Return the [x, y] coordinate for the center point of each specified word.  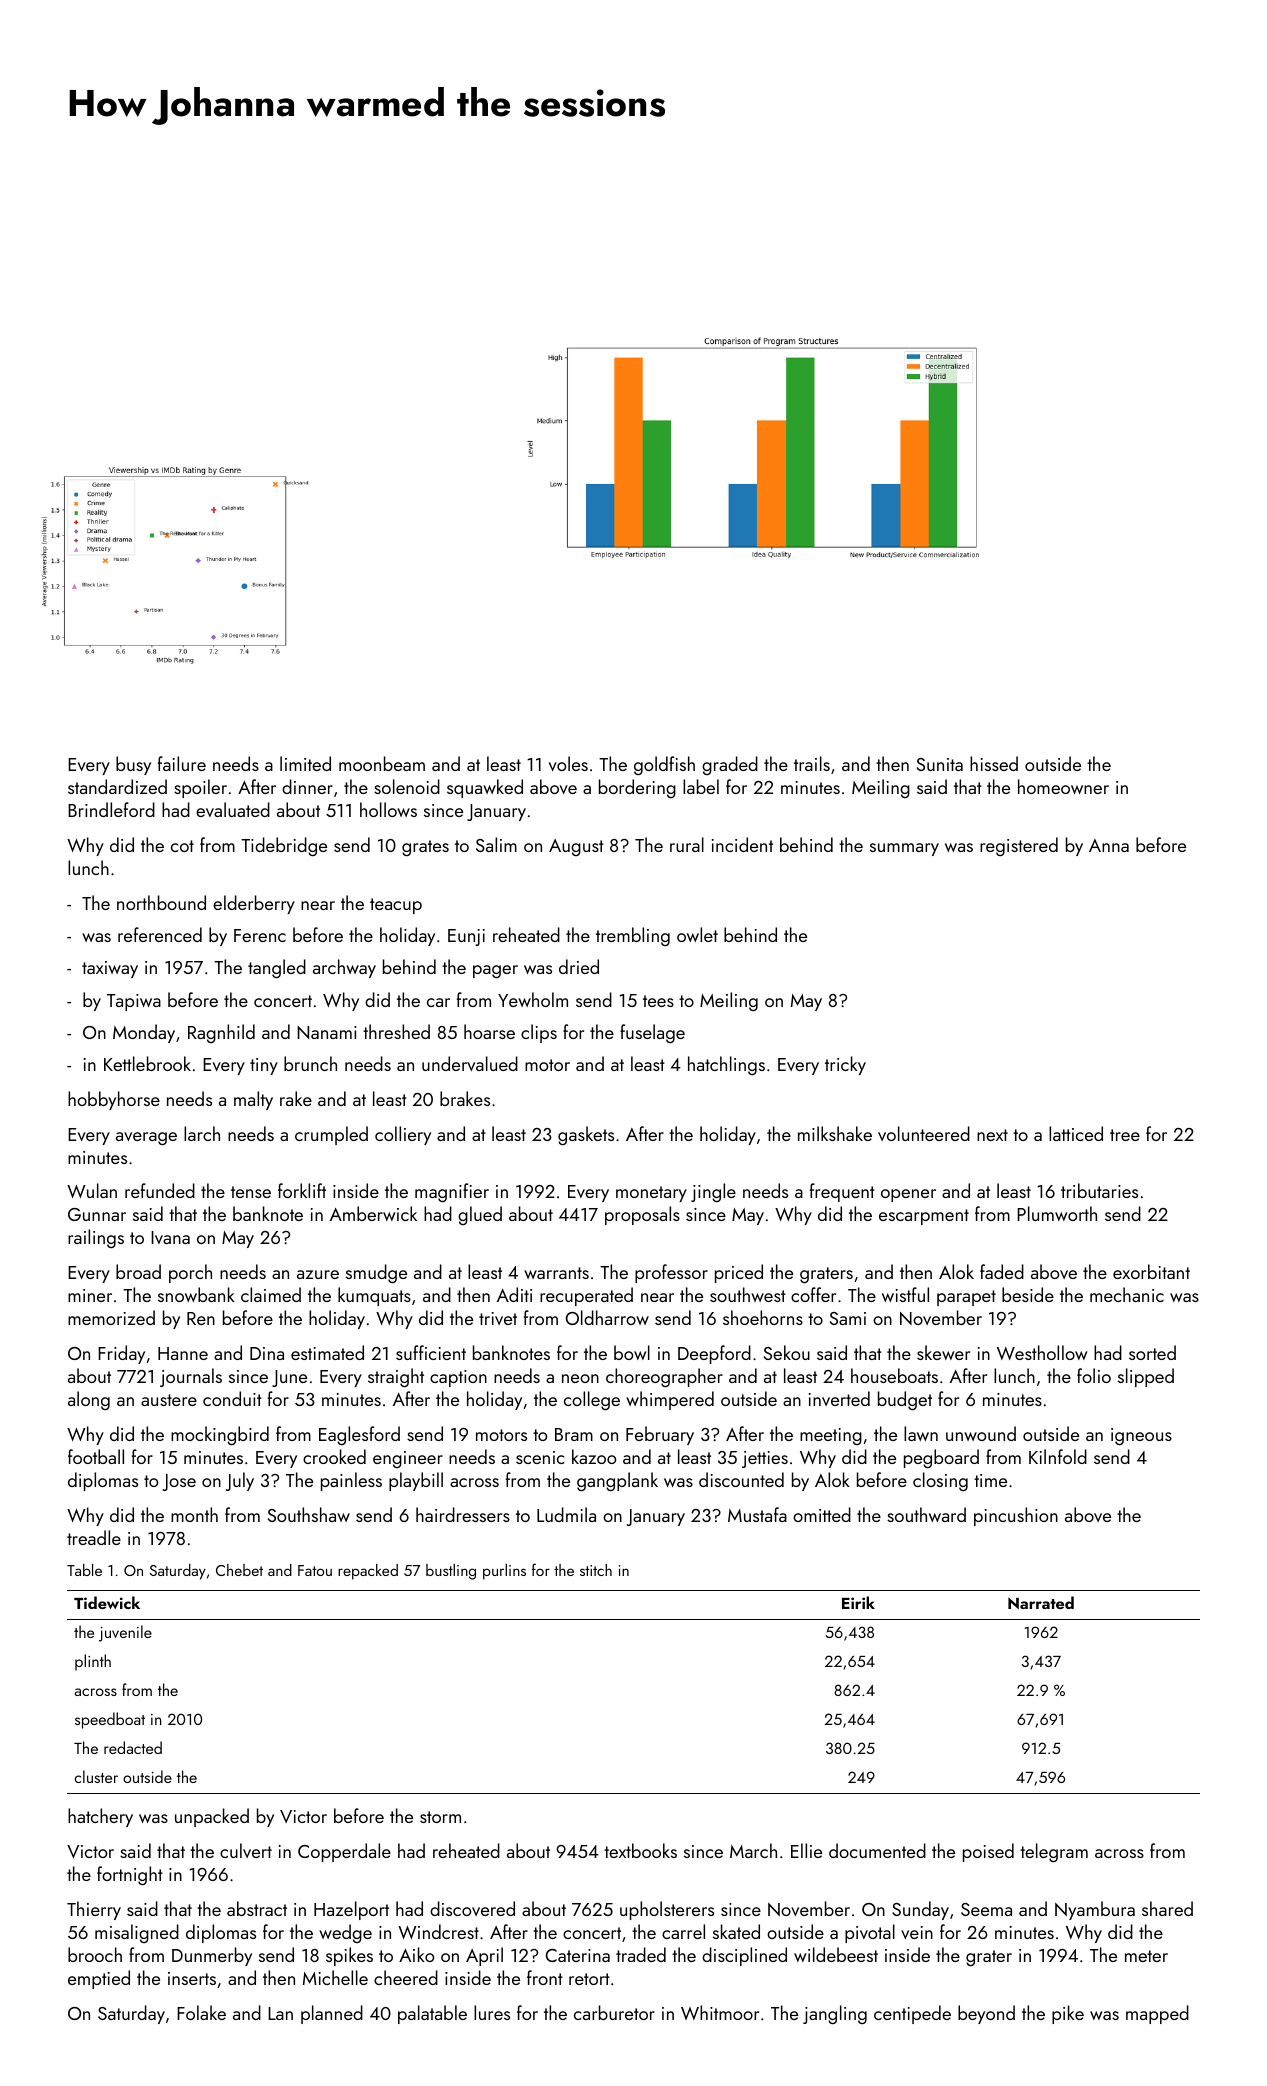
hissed [994, 763]
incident [742, 844]
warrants [556, 1273]
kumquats [374, 1296]
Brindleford [111, 809]
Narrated [1041, 1602]
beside [1028, 1294]
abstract [257, 1908]
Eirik [858, 1602]
